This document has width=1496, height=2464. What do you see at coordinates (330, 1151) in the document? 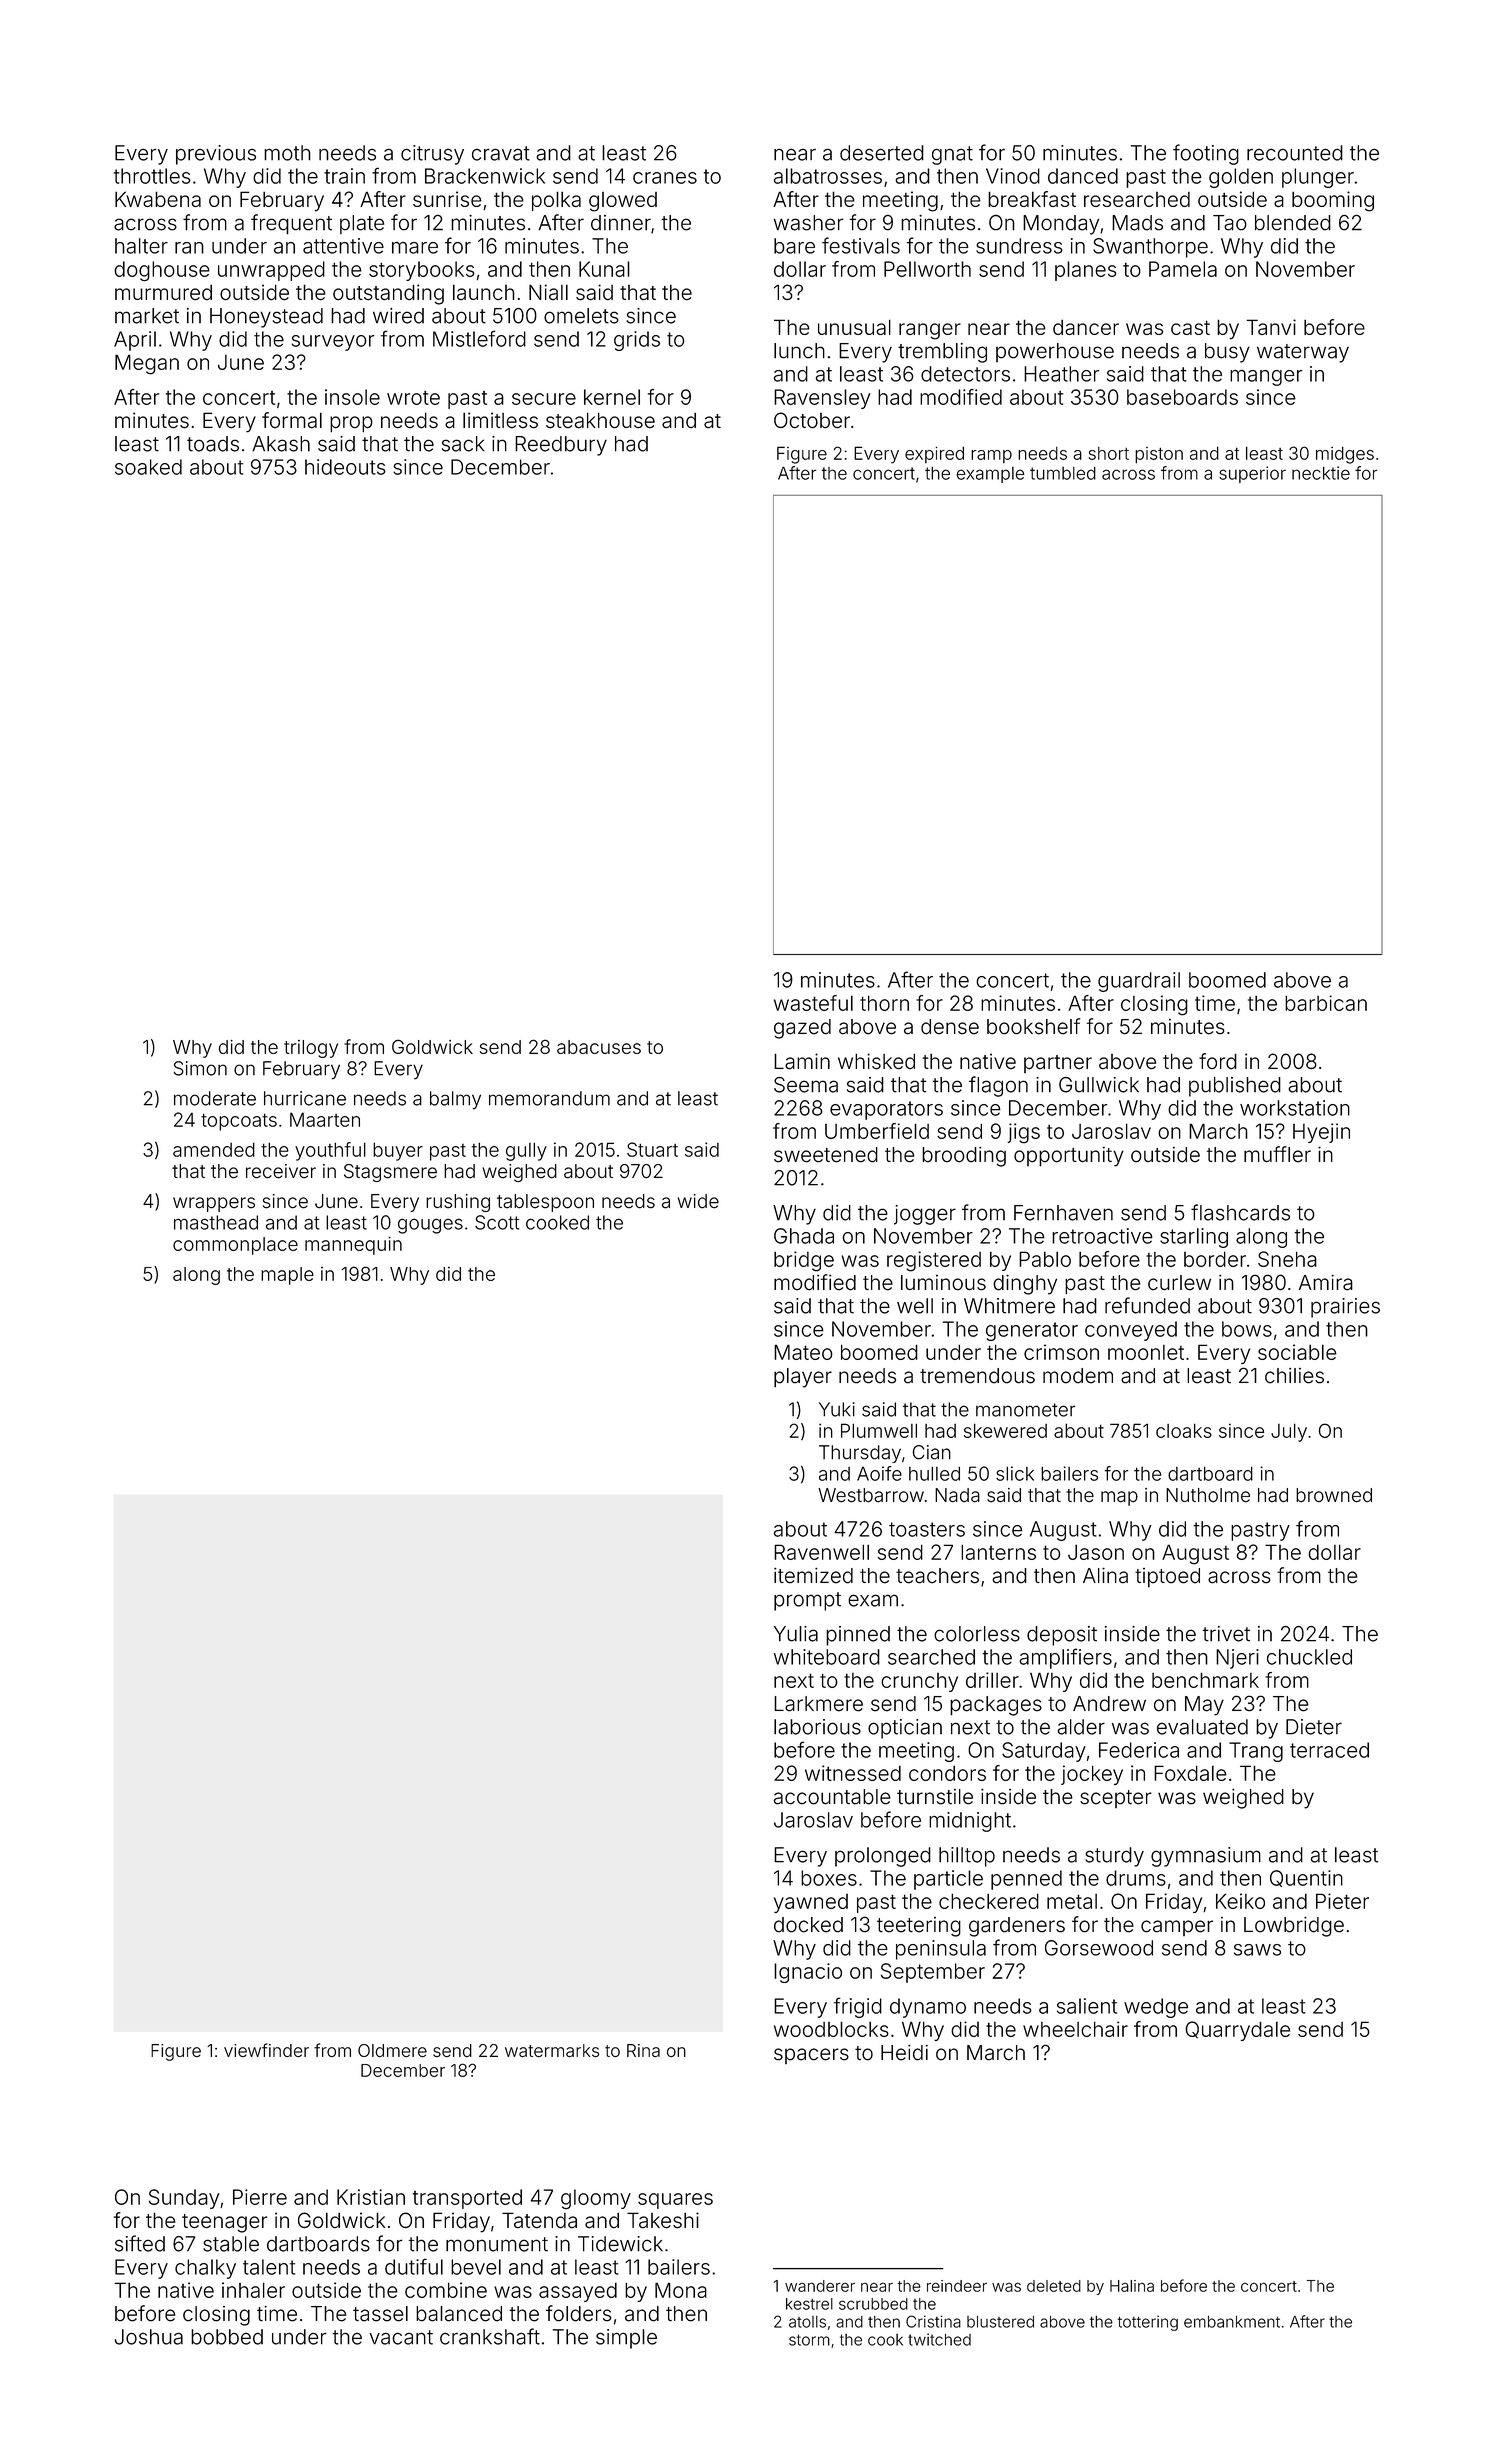
I see `youthful` at bounding box center [330, 1151].
